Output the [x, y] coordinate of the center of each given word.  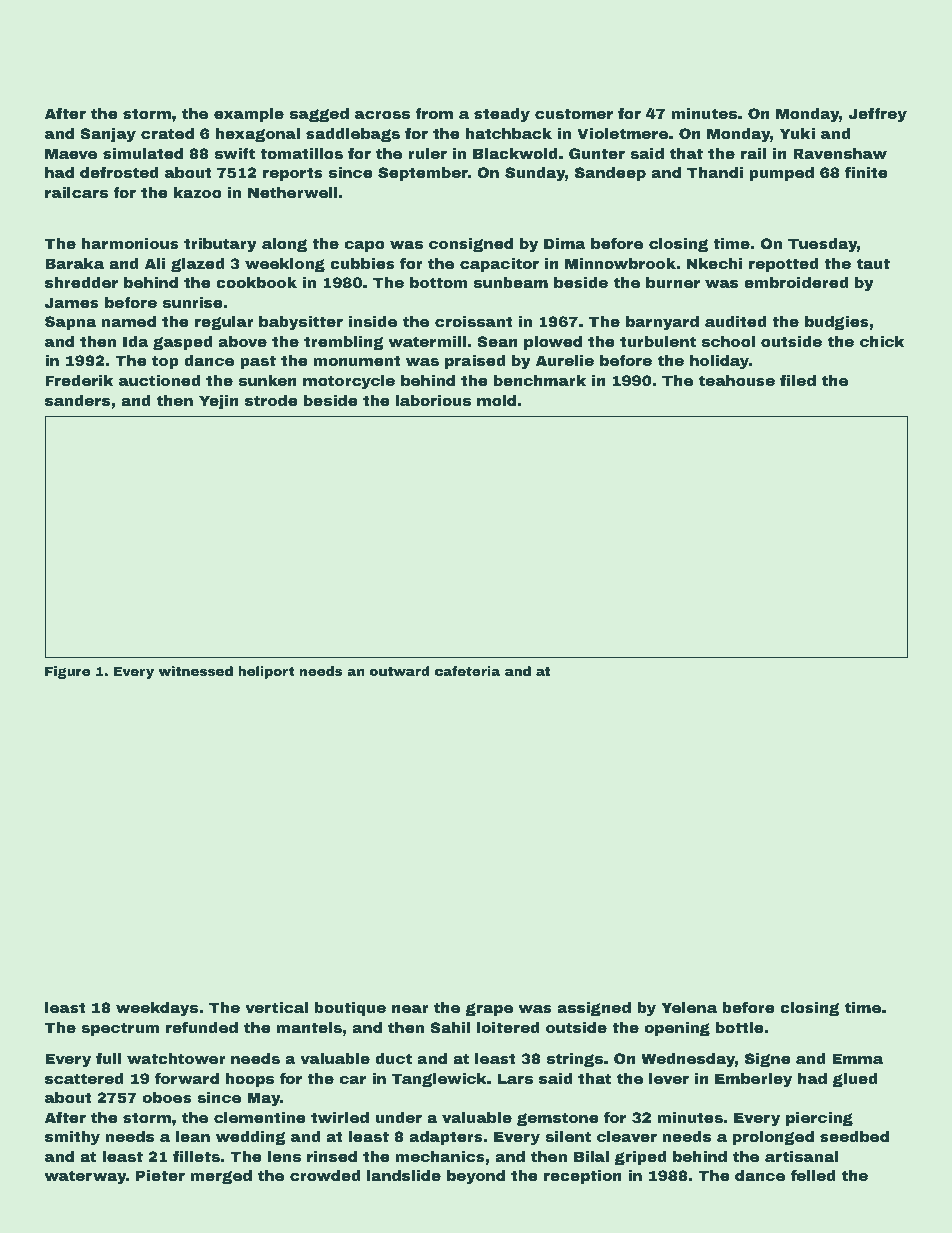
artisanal [801, 1156]
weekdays [157, 1009]
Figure [67, 672]
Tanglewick [439, 1080]
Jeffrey [877, 115]
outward [399, 671]
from [434, 113]
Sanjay [108, 135]
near [410, 1009]
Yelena [689, 1007]
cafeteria [467, 671]
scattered [84, 1078]
